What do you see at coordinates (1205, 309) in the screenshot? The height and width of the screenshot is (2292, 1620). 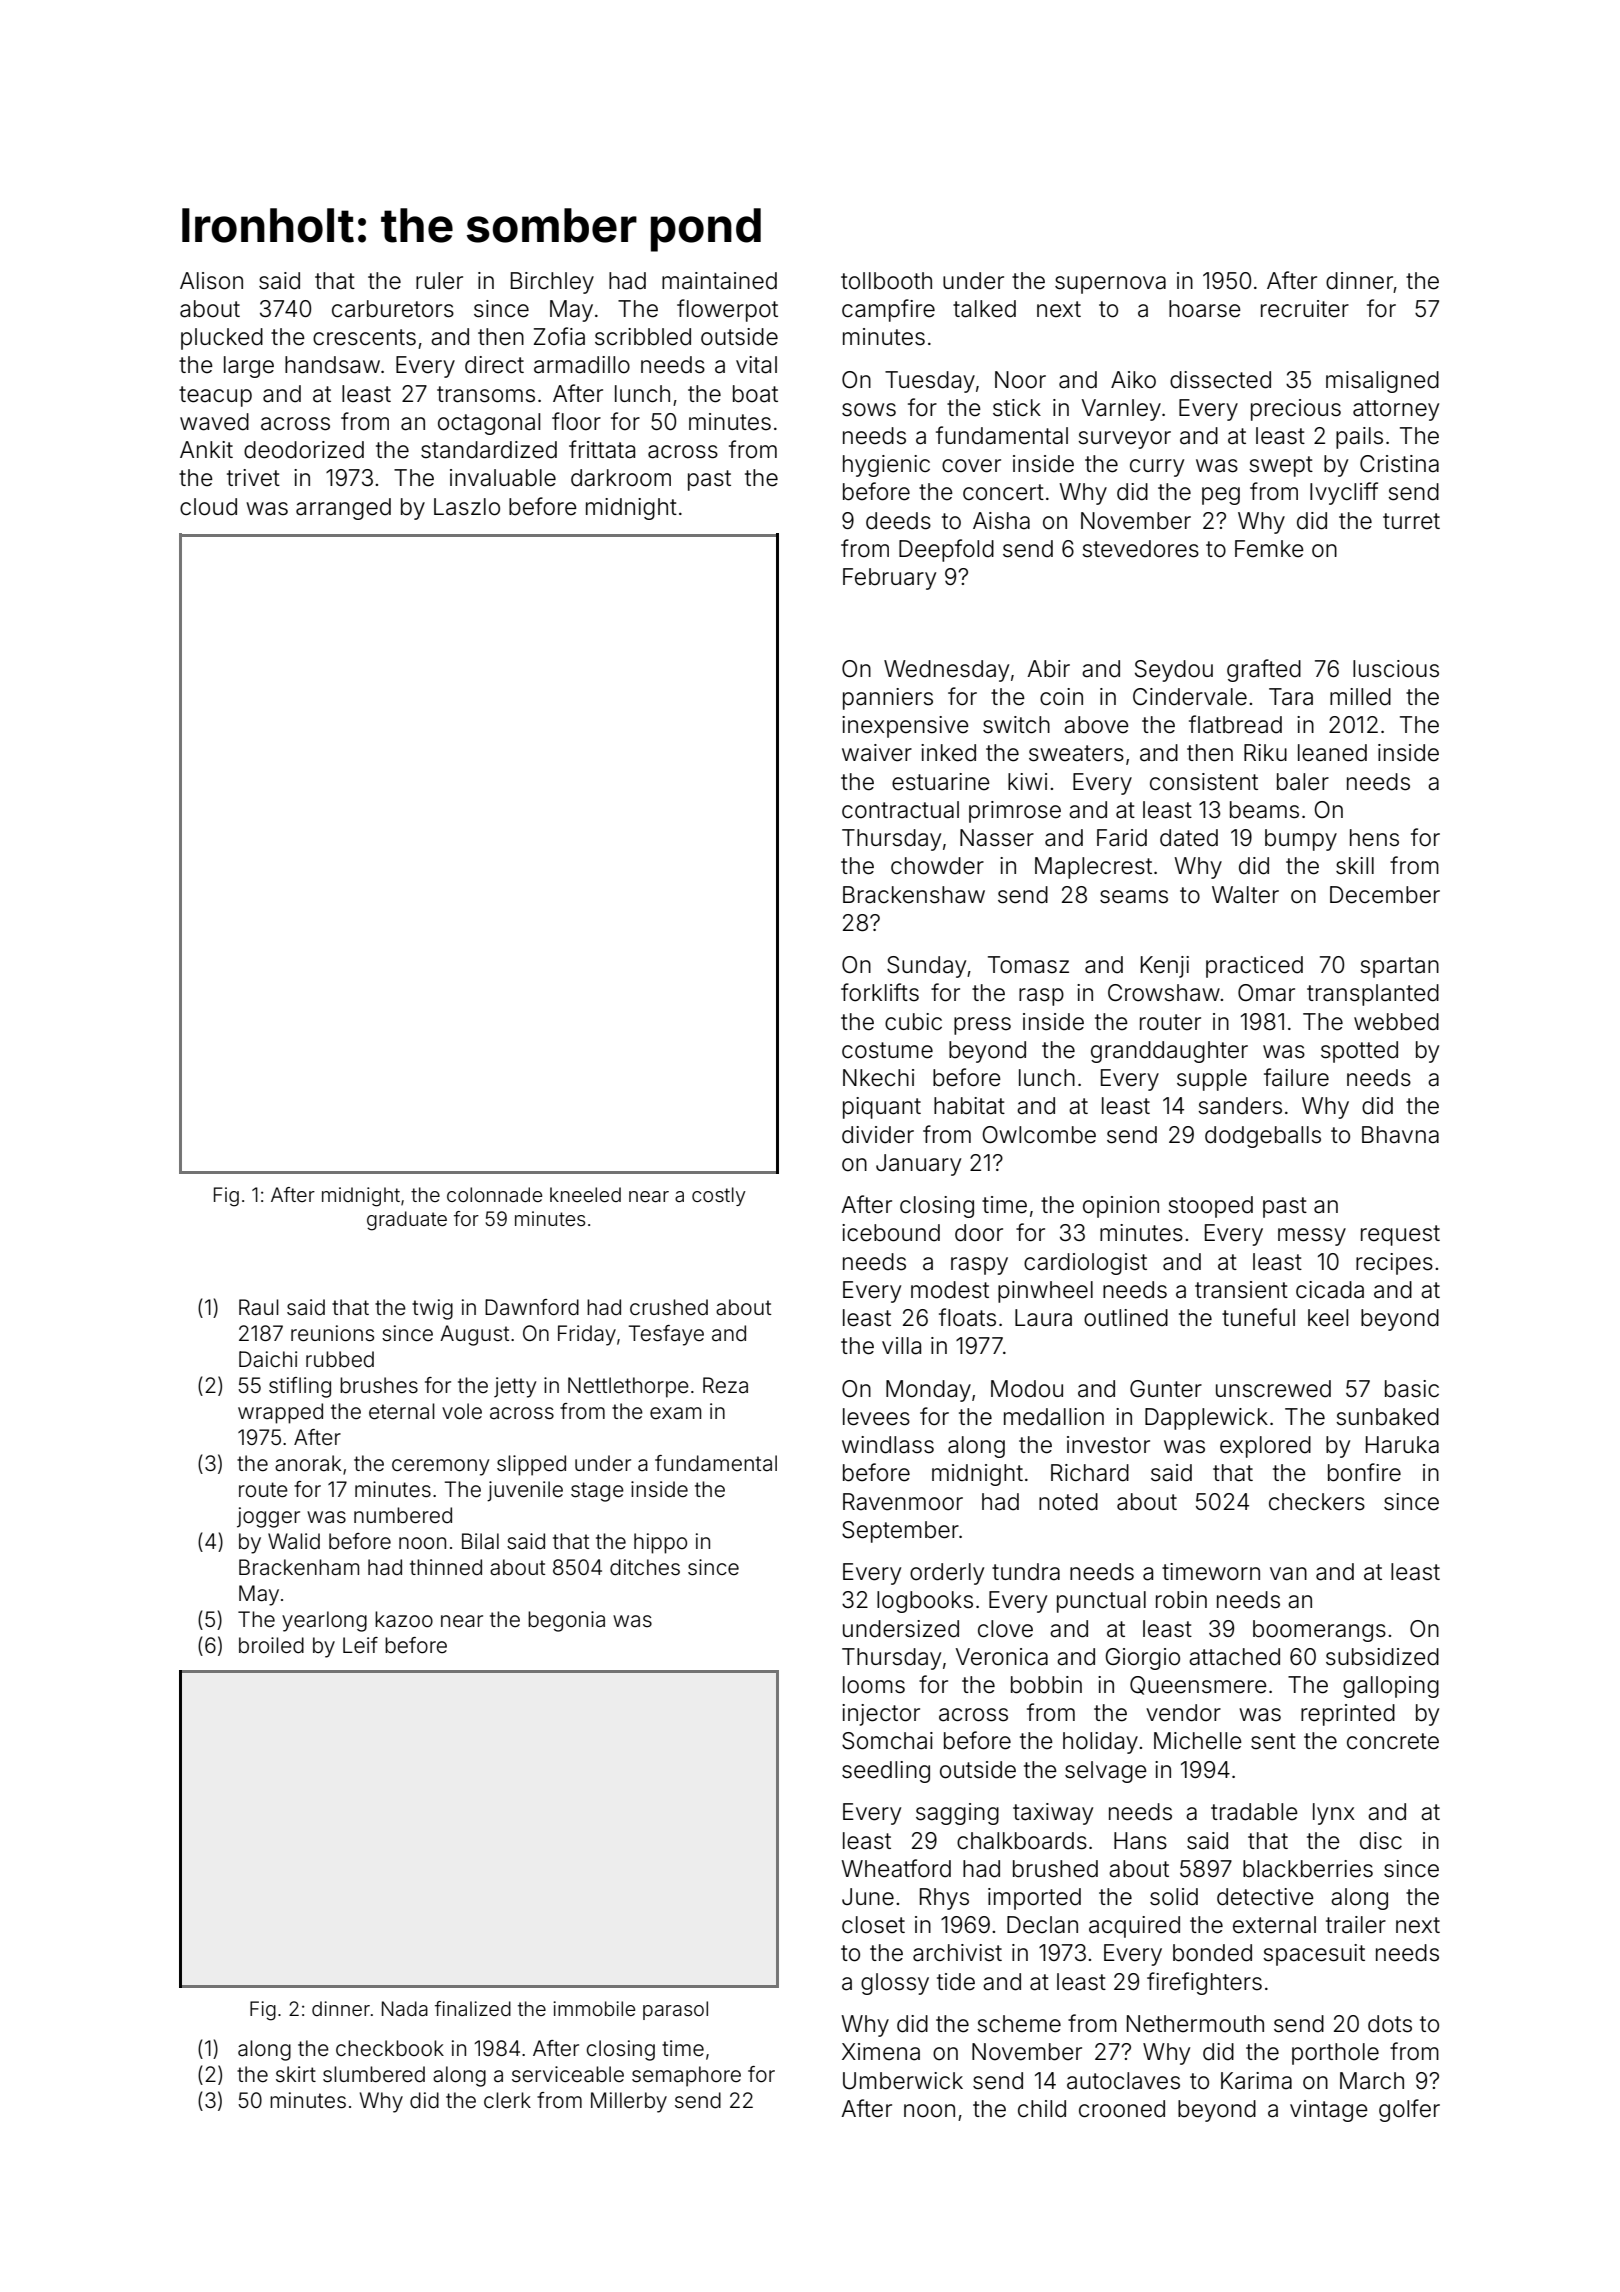 I see `hoarse` at bounding box center [1205, 309].
